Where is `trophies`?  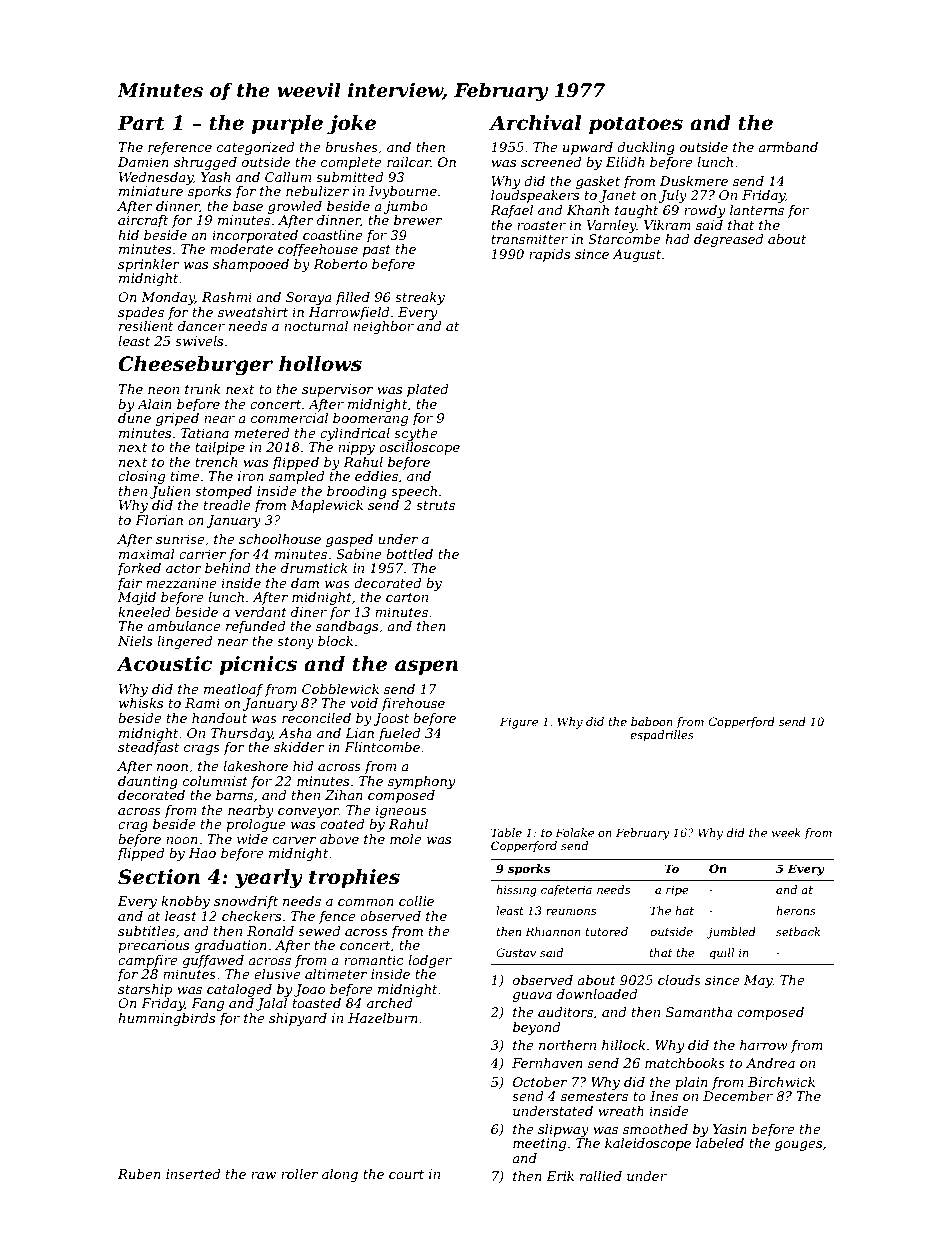 trophies is located at coordinates (354, 878).
